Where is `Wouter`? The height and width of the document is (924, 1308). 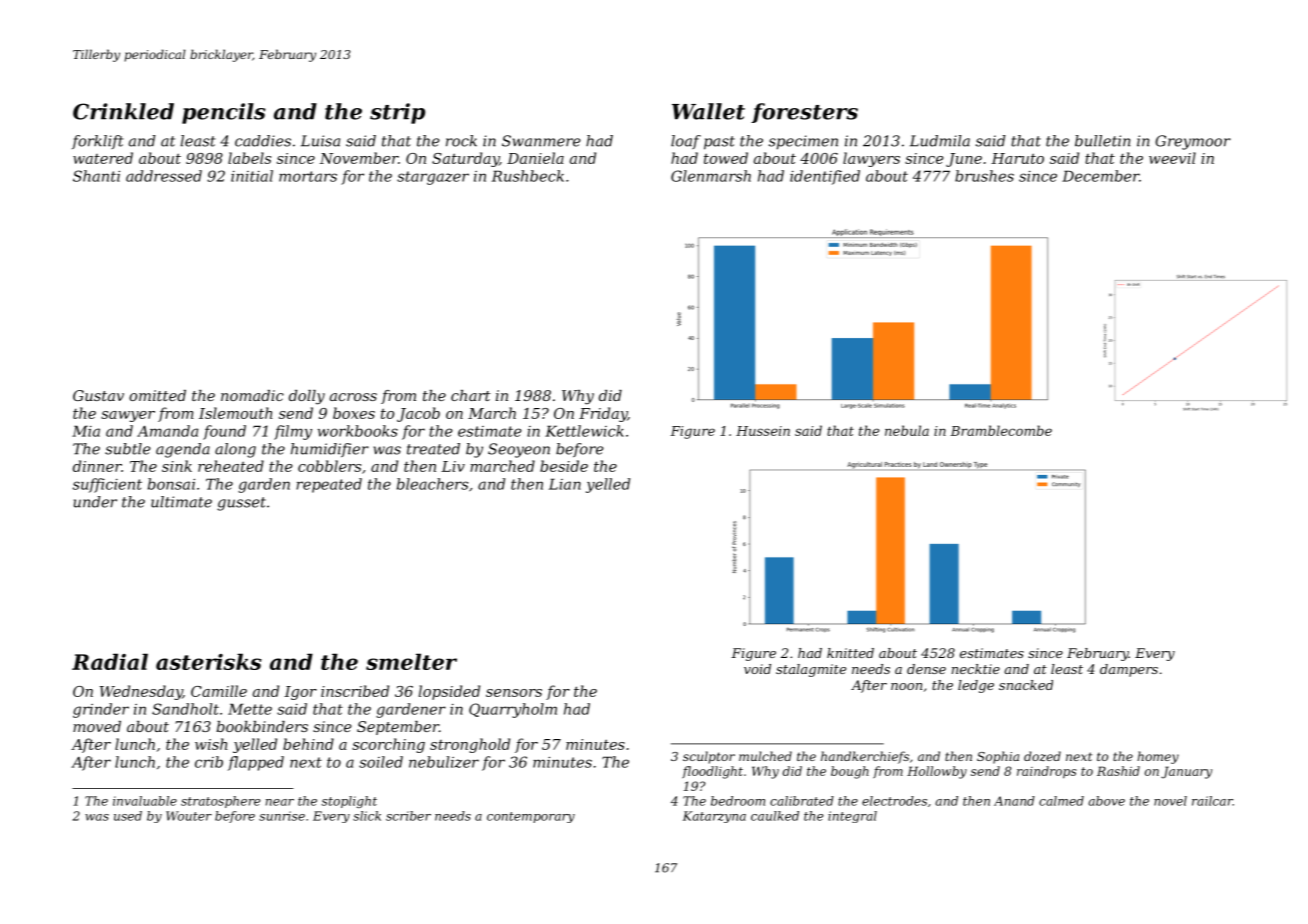
Wouter is located at coordinates (189, 816).
